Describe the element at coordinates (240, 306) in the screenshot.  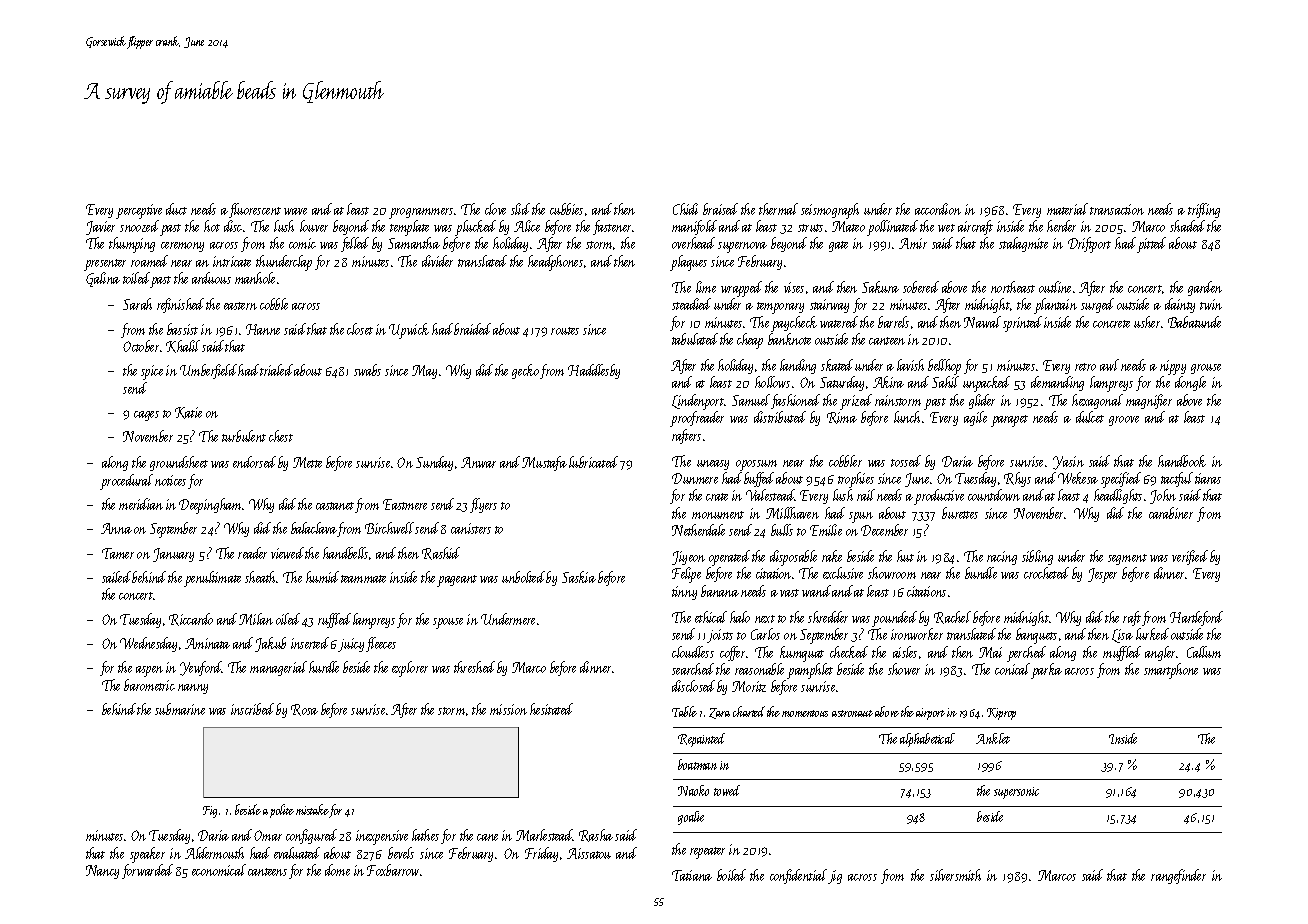
I see `eastern` at that location.
